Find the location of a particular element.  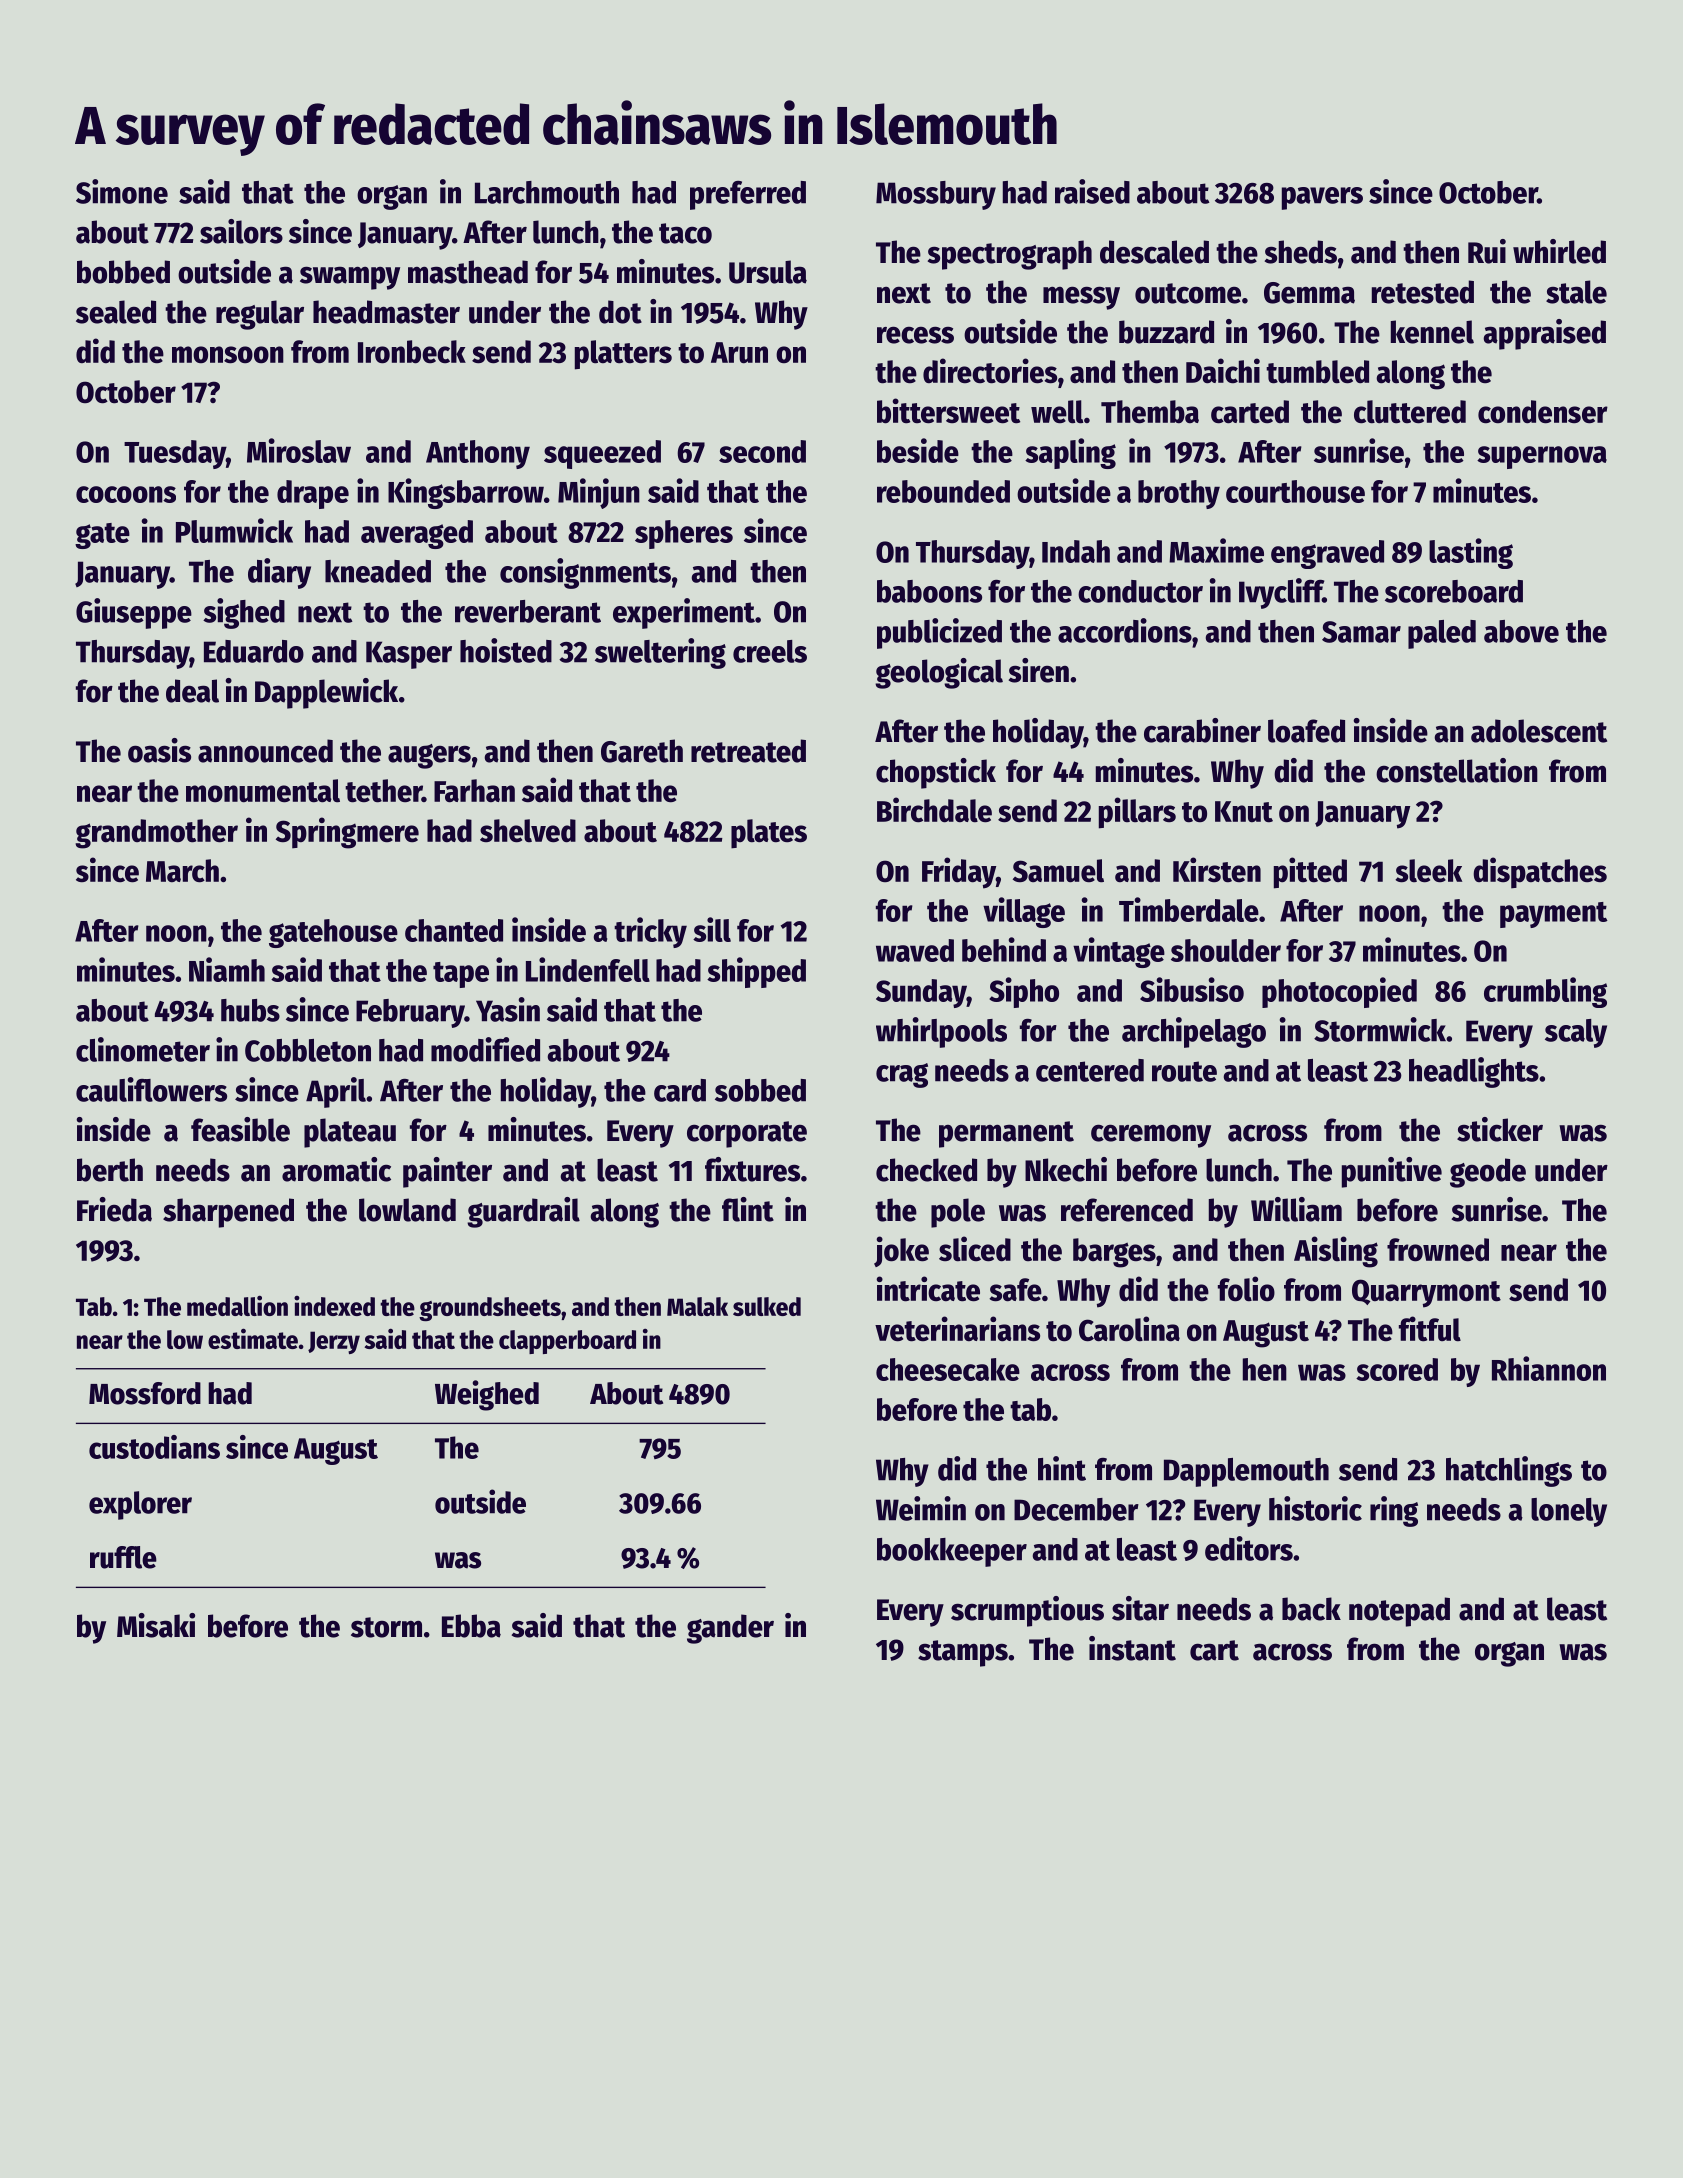

Carolina is located at coordinates (1129, 1329).
